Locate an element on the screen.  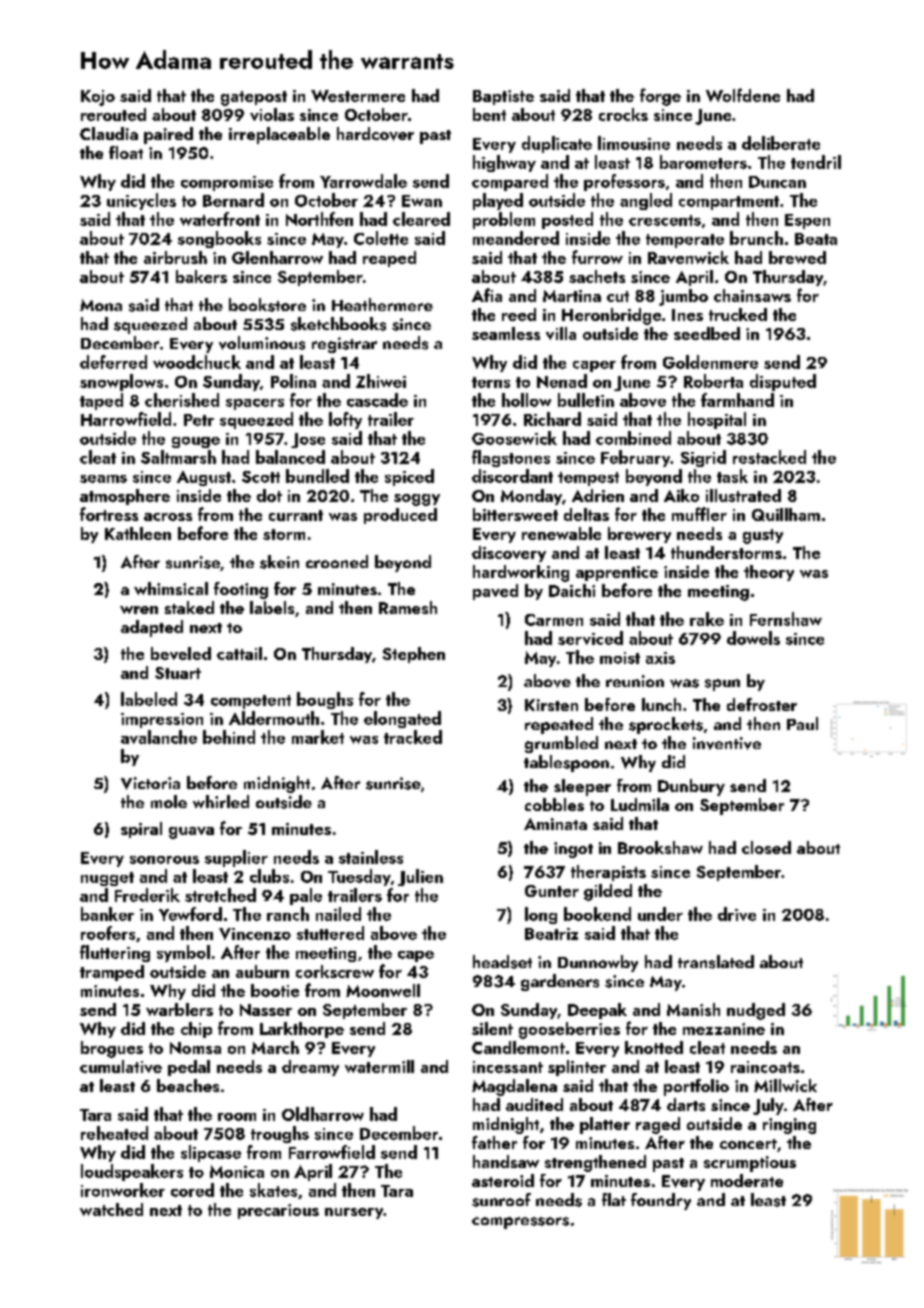
Wolfdene is located at coordinates (743, 95).
